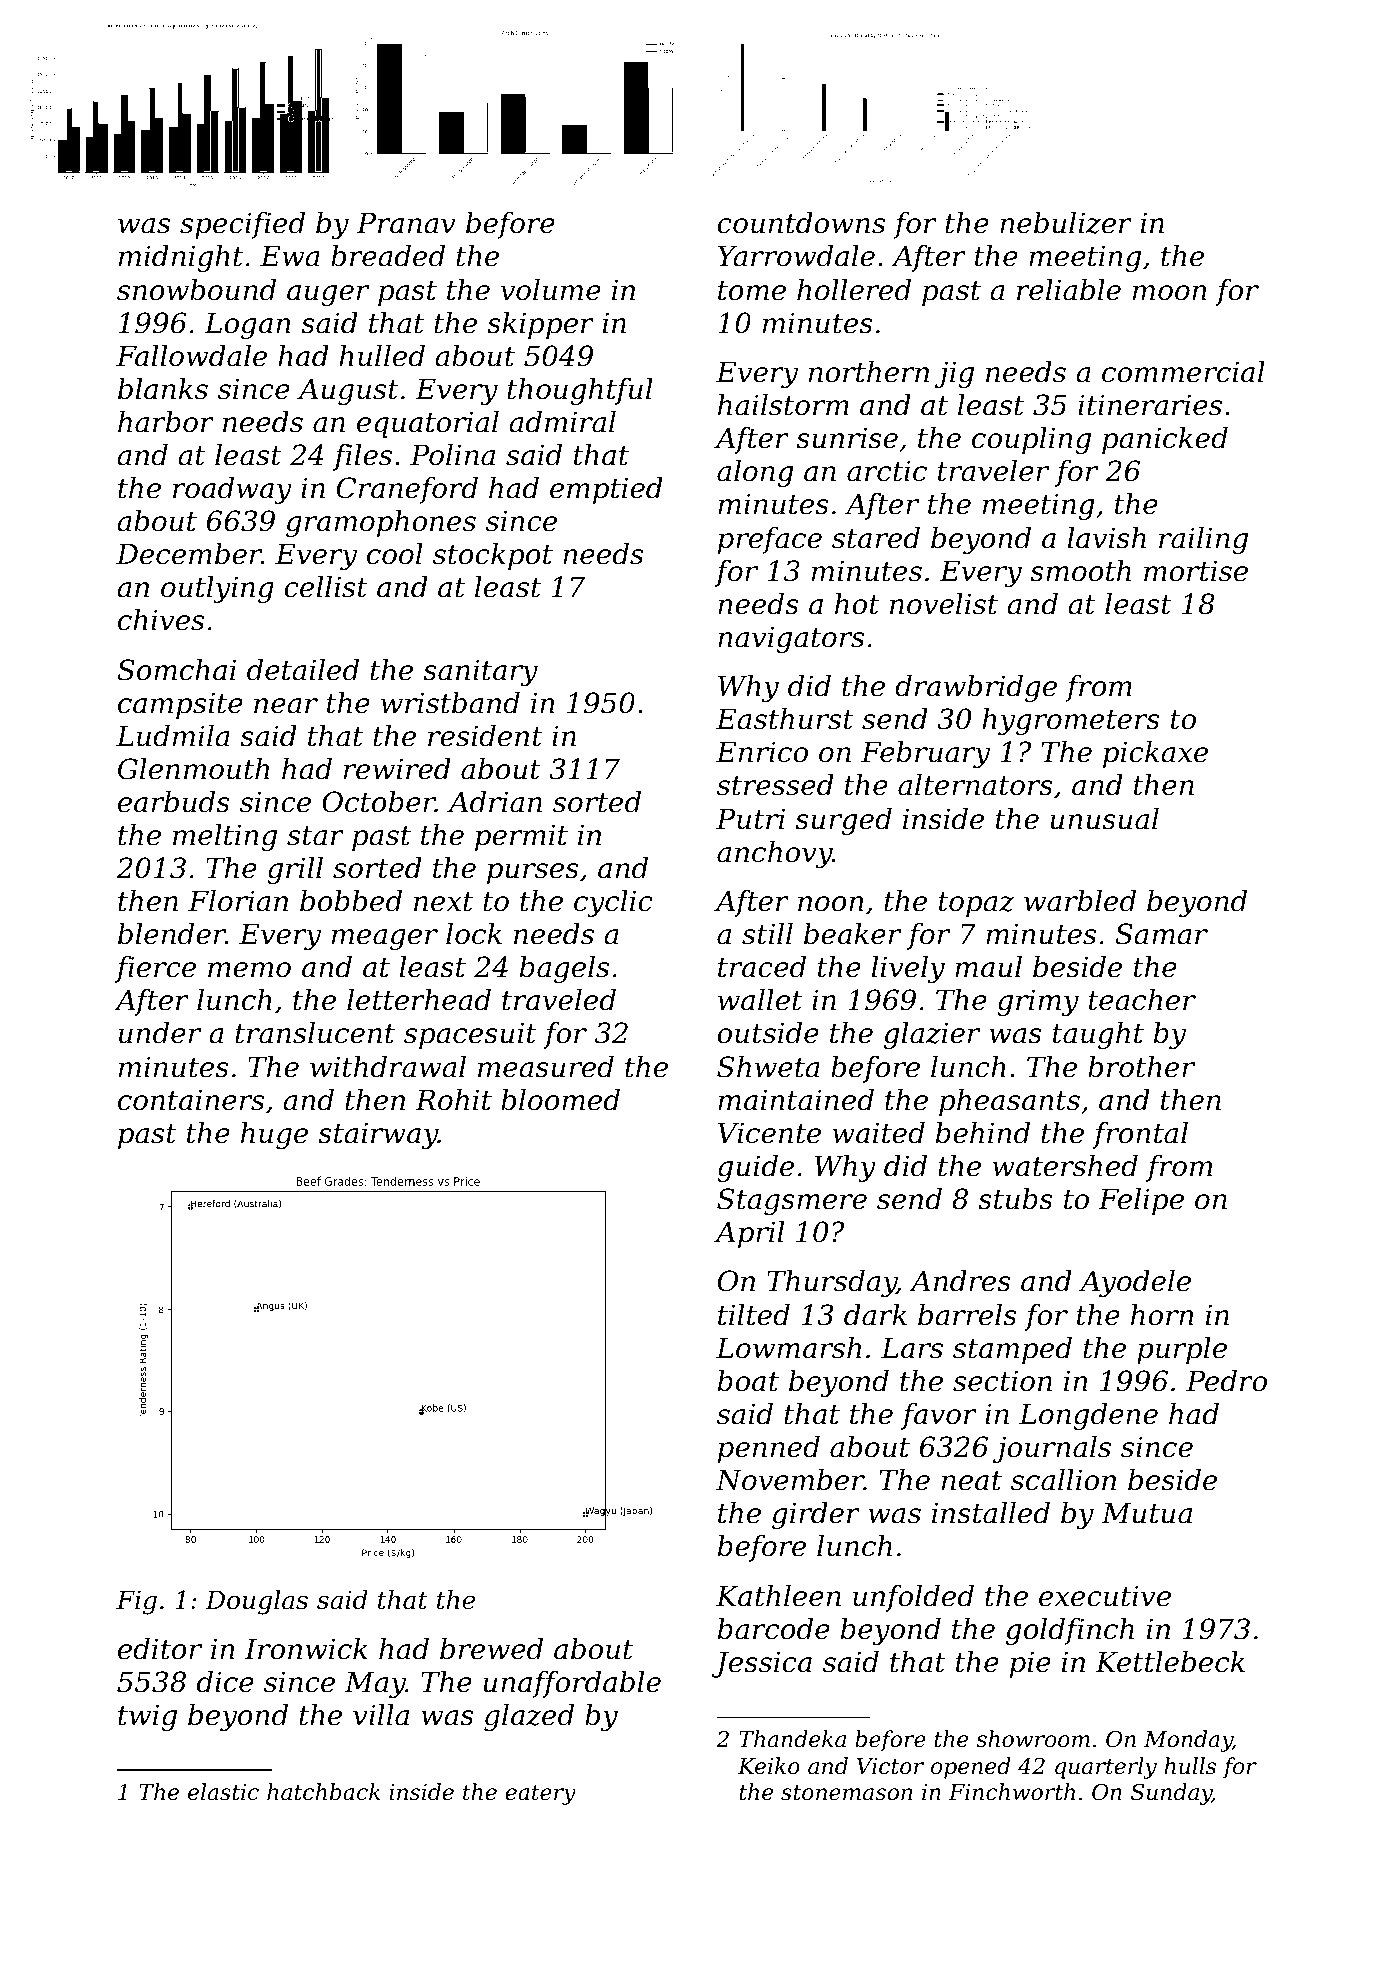 The height and width of the screenshot is (1969, 1386). Describe the element at coordinates (256, 1602) in the screenshot. I see `Douglas` at that location.
